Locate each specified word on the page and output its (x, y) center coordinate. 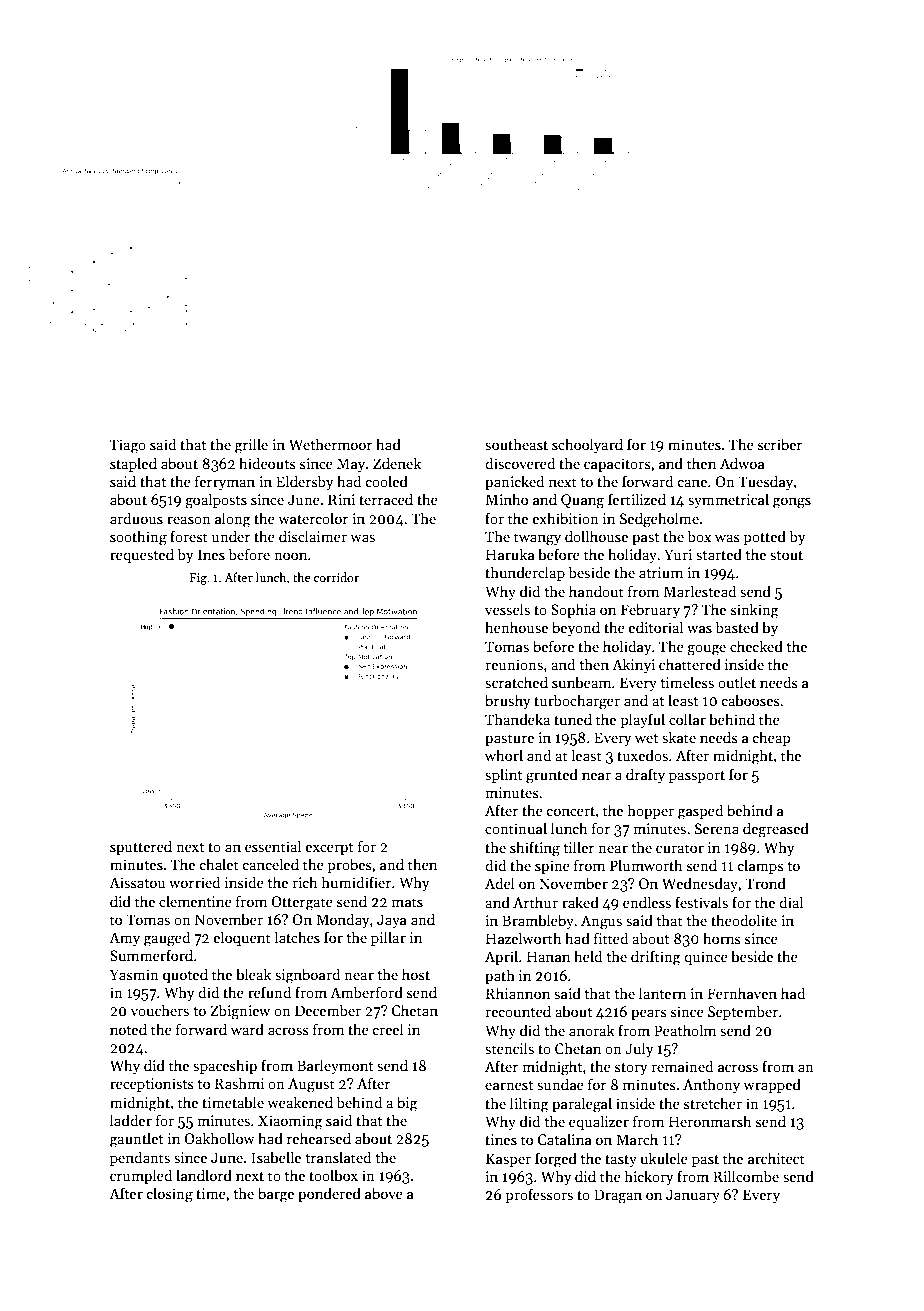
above (384, 1193)
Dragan (618, 1196)
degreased (776, 830)
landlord (204, 1175)
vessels (507, 609)
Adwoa (742, 463)
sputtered (141, 847)
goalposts (216, 501)
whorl (504, 755)
